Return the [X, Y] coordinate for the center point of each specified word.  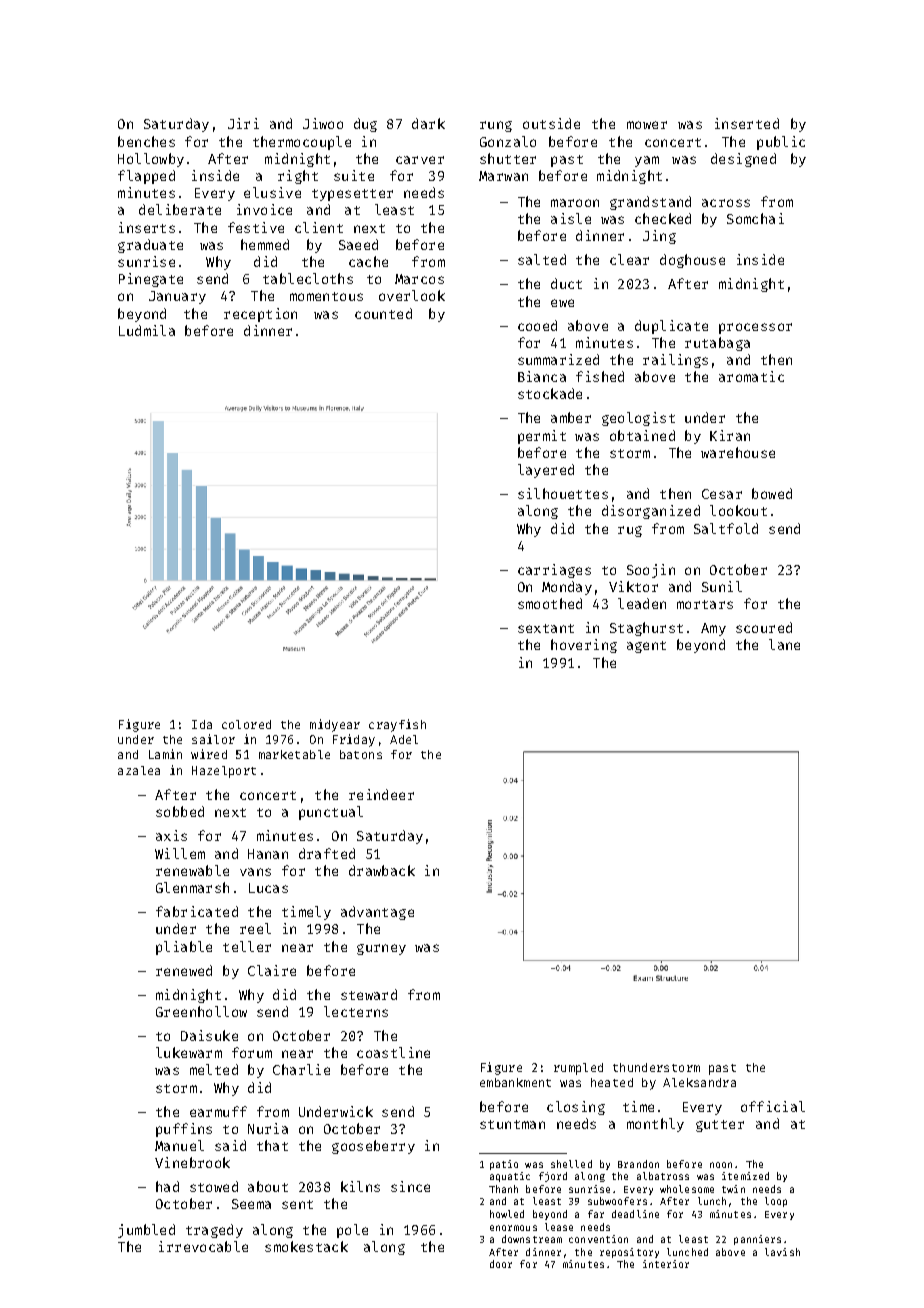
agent [646, 647]
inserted [747, 123]
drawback [382, 870]
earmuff [218, 1111]
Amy [713, 629]
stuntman [512, 1124]
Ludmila [147, 330]
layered [546, 471]
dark [428, 123]
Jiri [243, 123]
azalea [139, 770]
